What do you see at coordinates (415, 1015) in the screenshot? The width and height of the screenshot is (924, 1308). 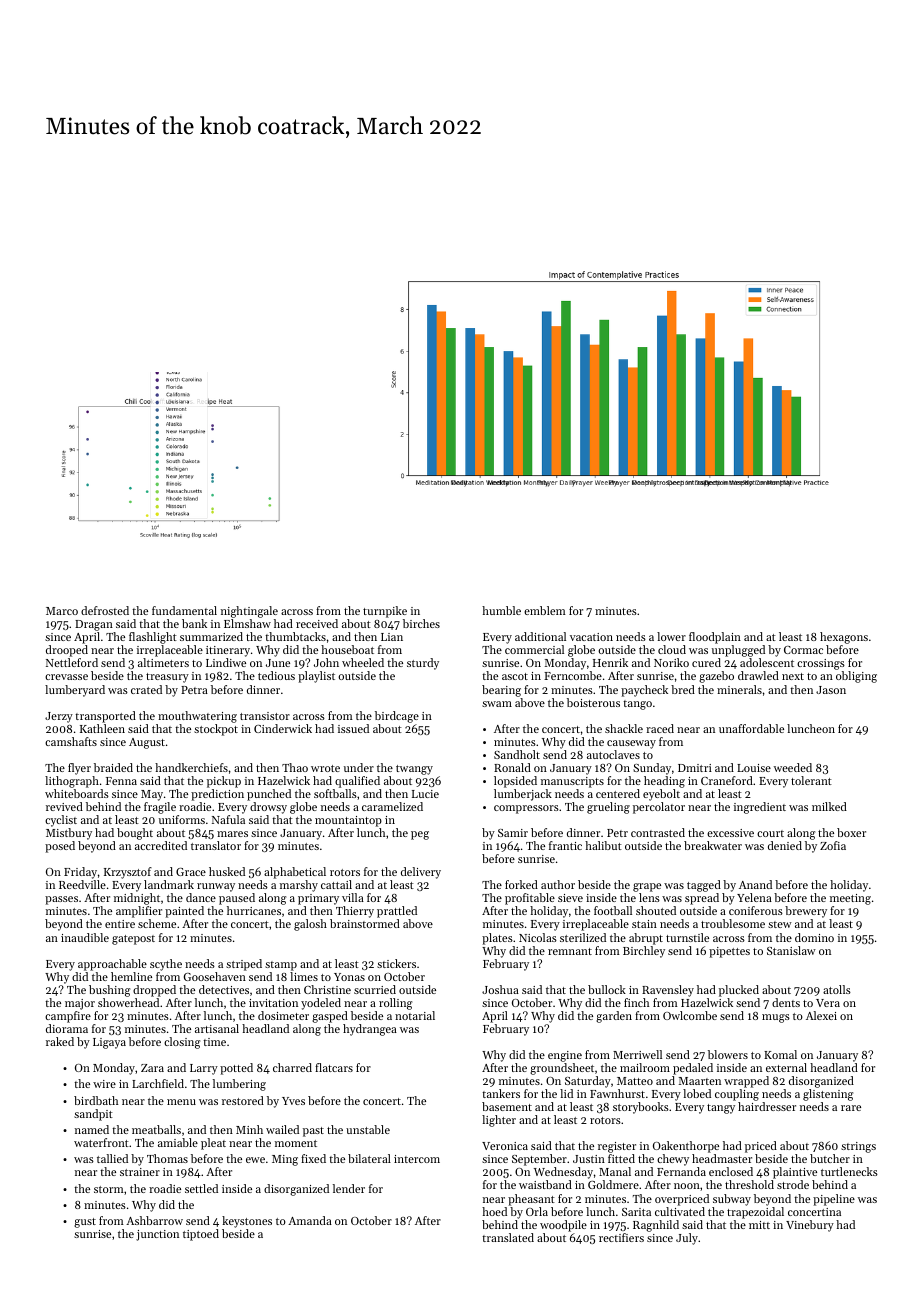 I see `notarial` at bounding box center [415, 1015].
